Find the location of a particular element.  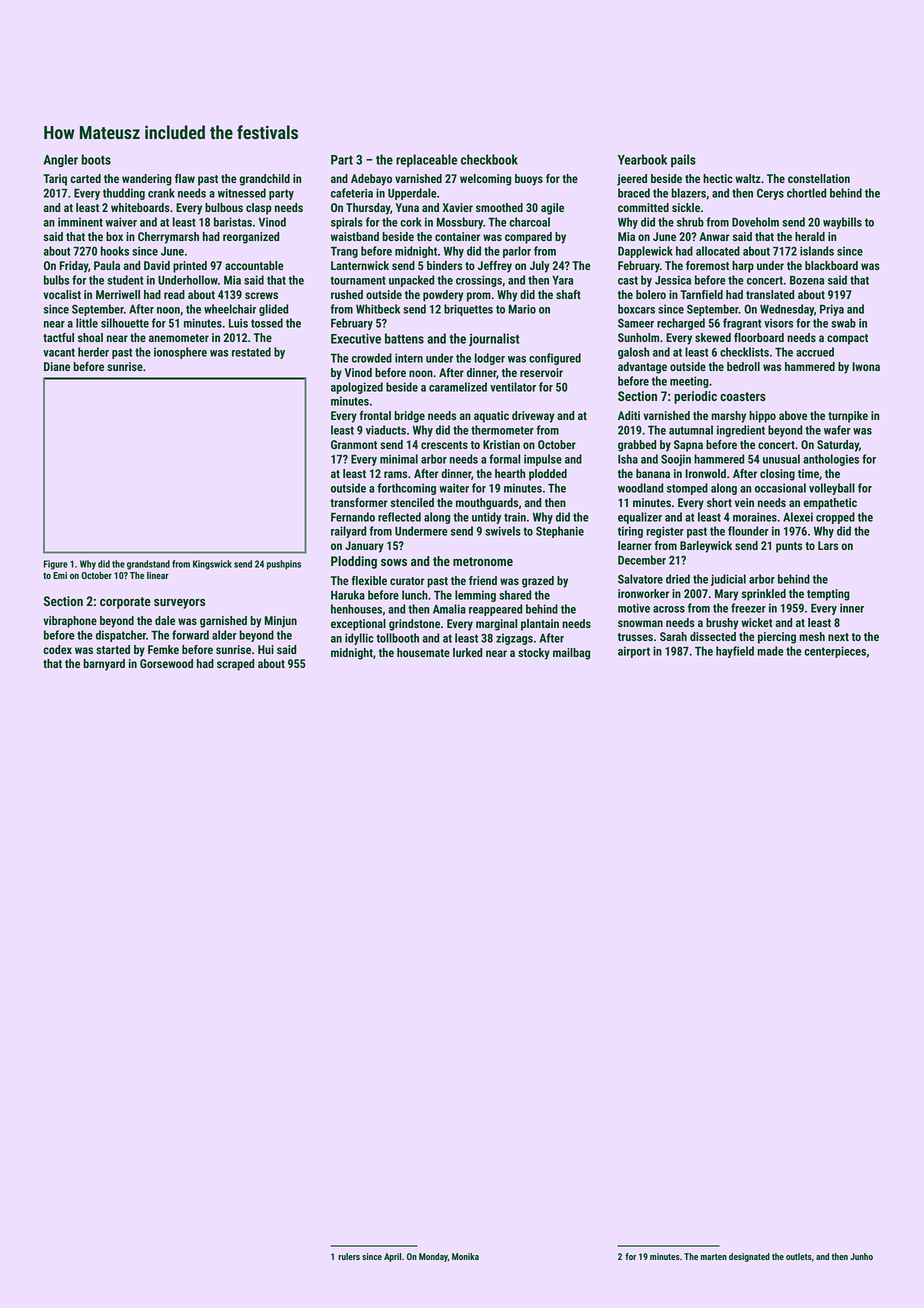

vibraphone is located at coordinates (70, 622).
